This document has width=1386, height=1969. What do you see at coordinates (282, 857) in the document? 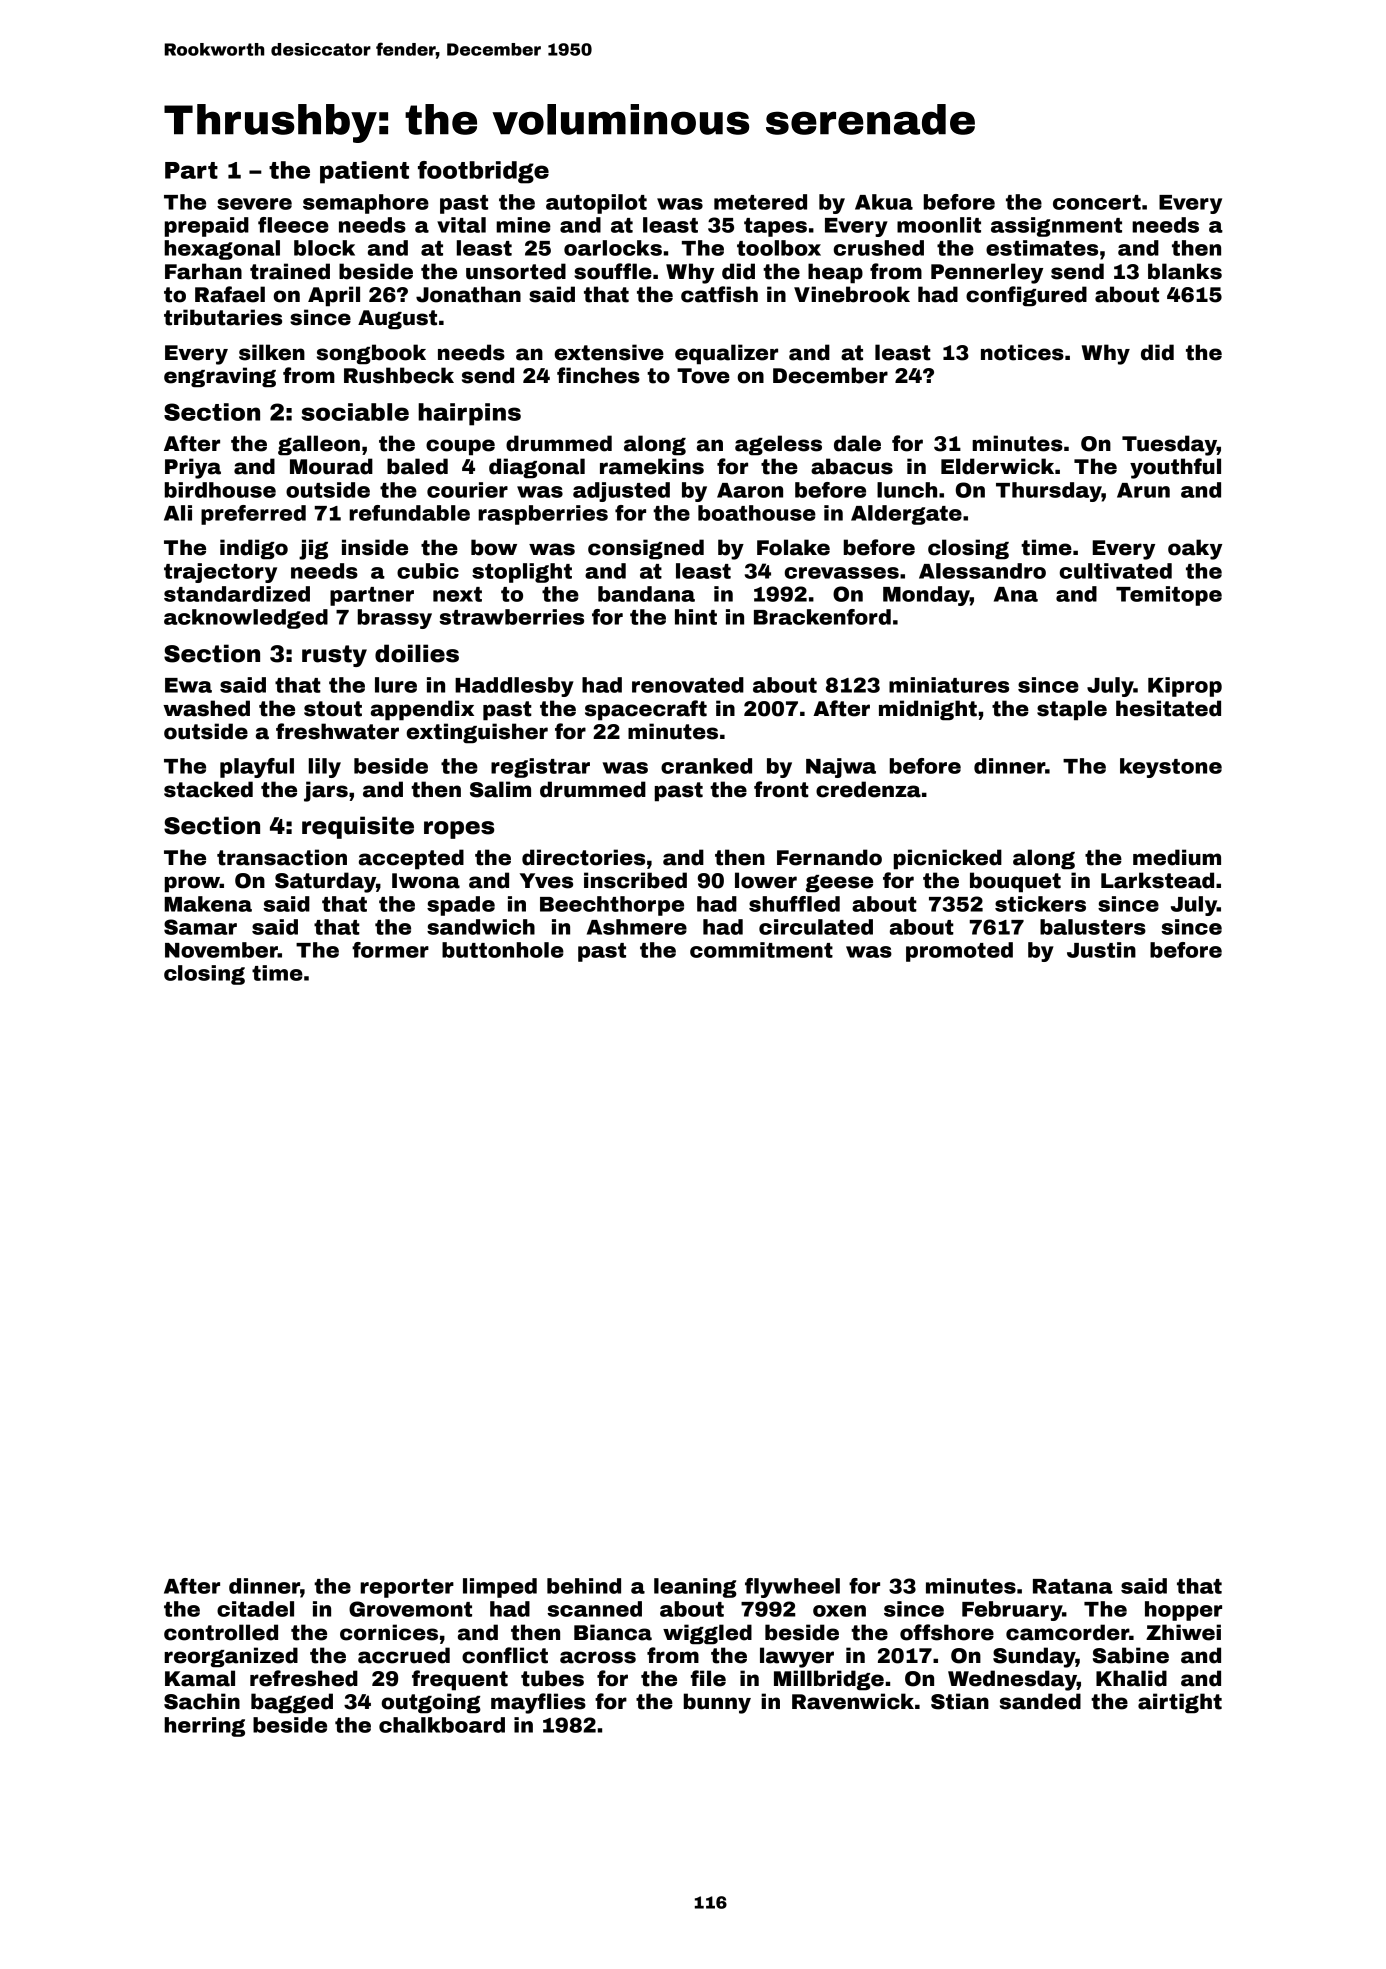
I see `transaction` at bounding box center [282, 857].
